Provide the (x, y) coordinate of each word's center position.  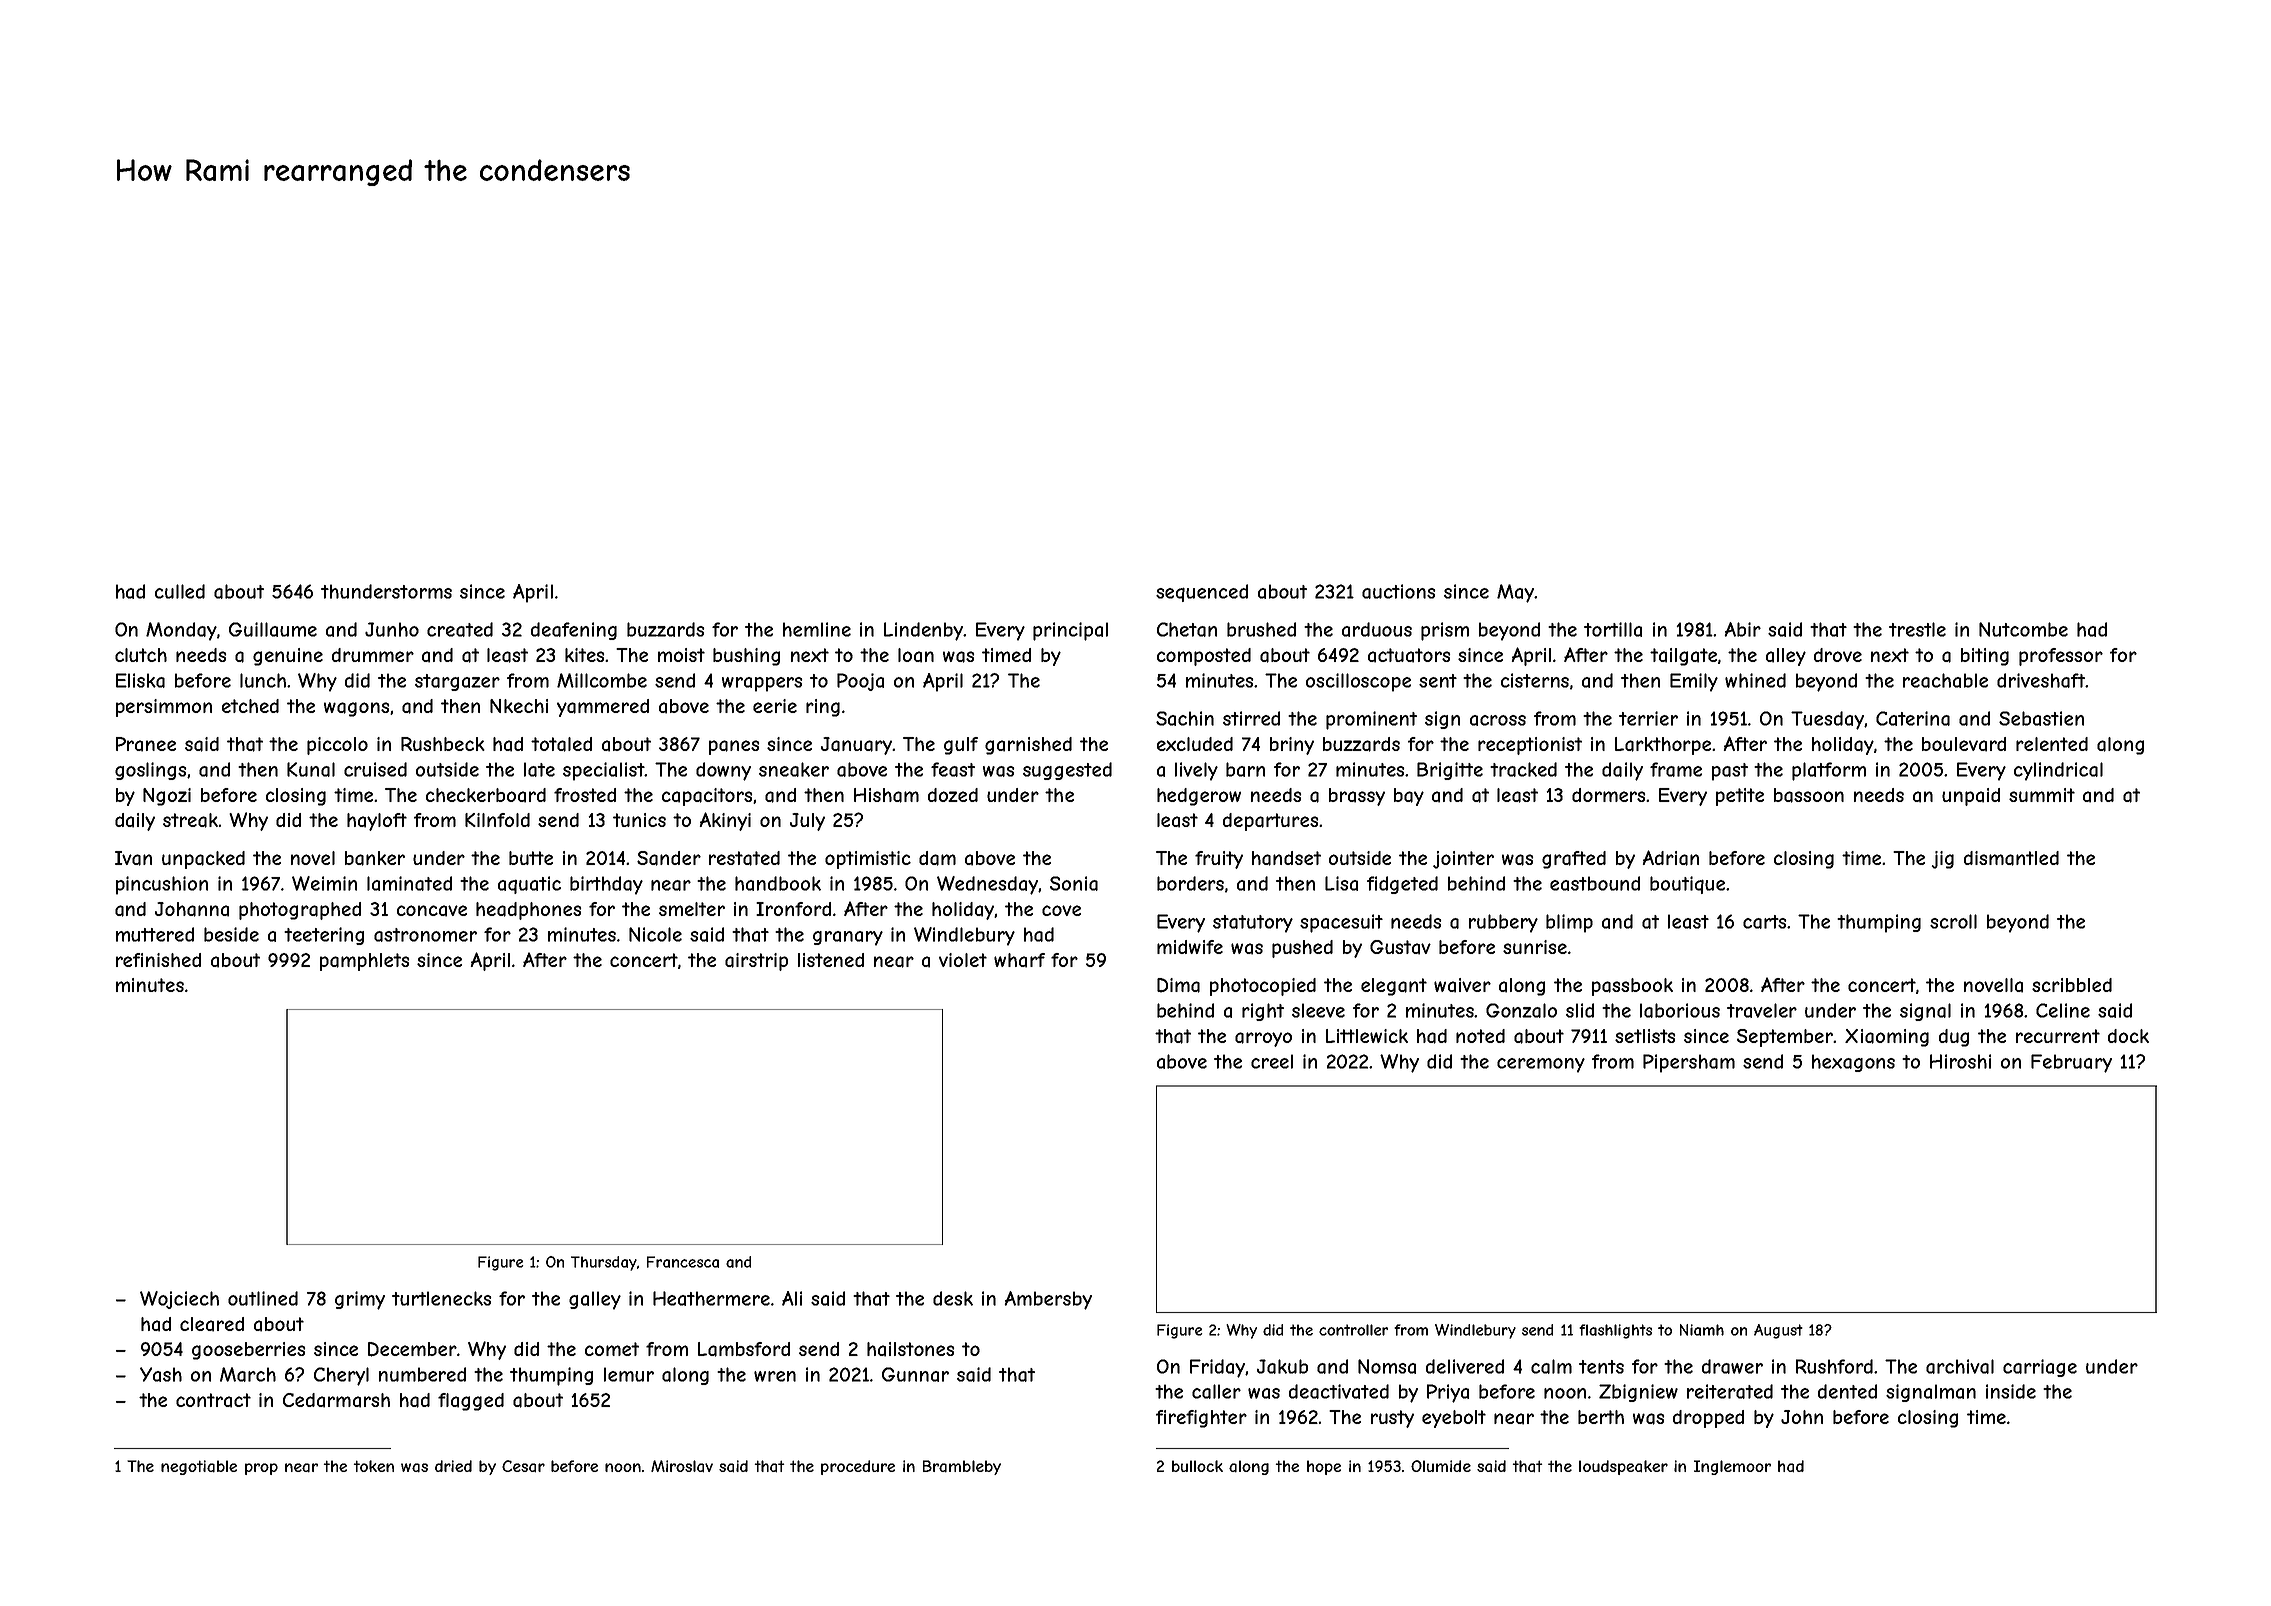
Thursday (604, 1263)
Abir (1742, 629)
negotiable (199, 1467)
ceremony (1541, 1065)
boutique (1687, 885)
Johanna (192, 909)
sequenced (1202, 593)
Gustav (1400, 947)
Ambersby (1048, 1300)
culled (180, 591)
